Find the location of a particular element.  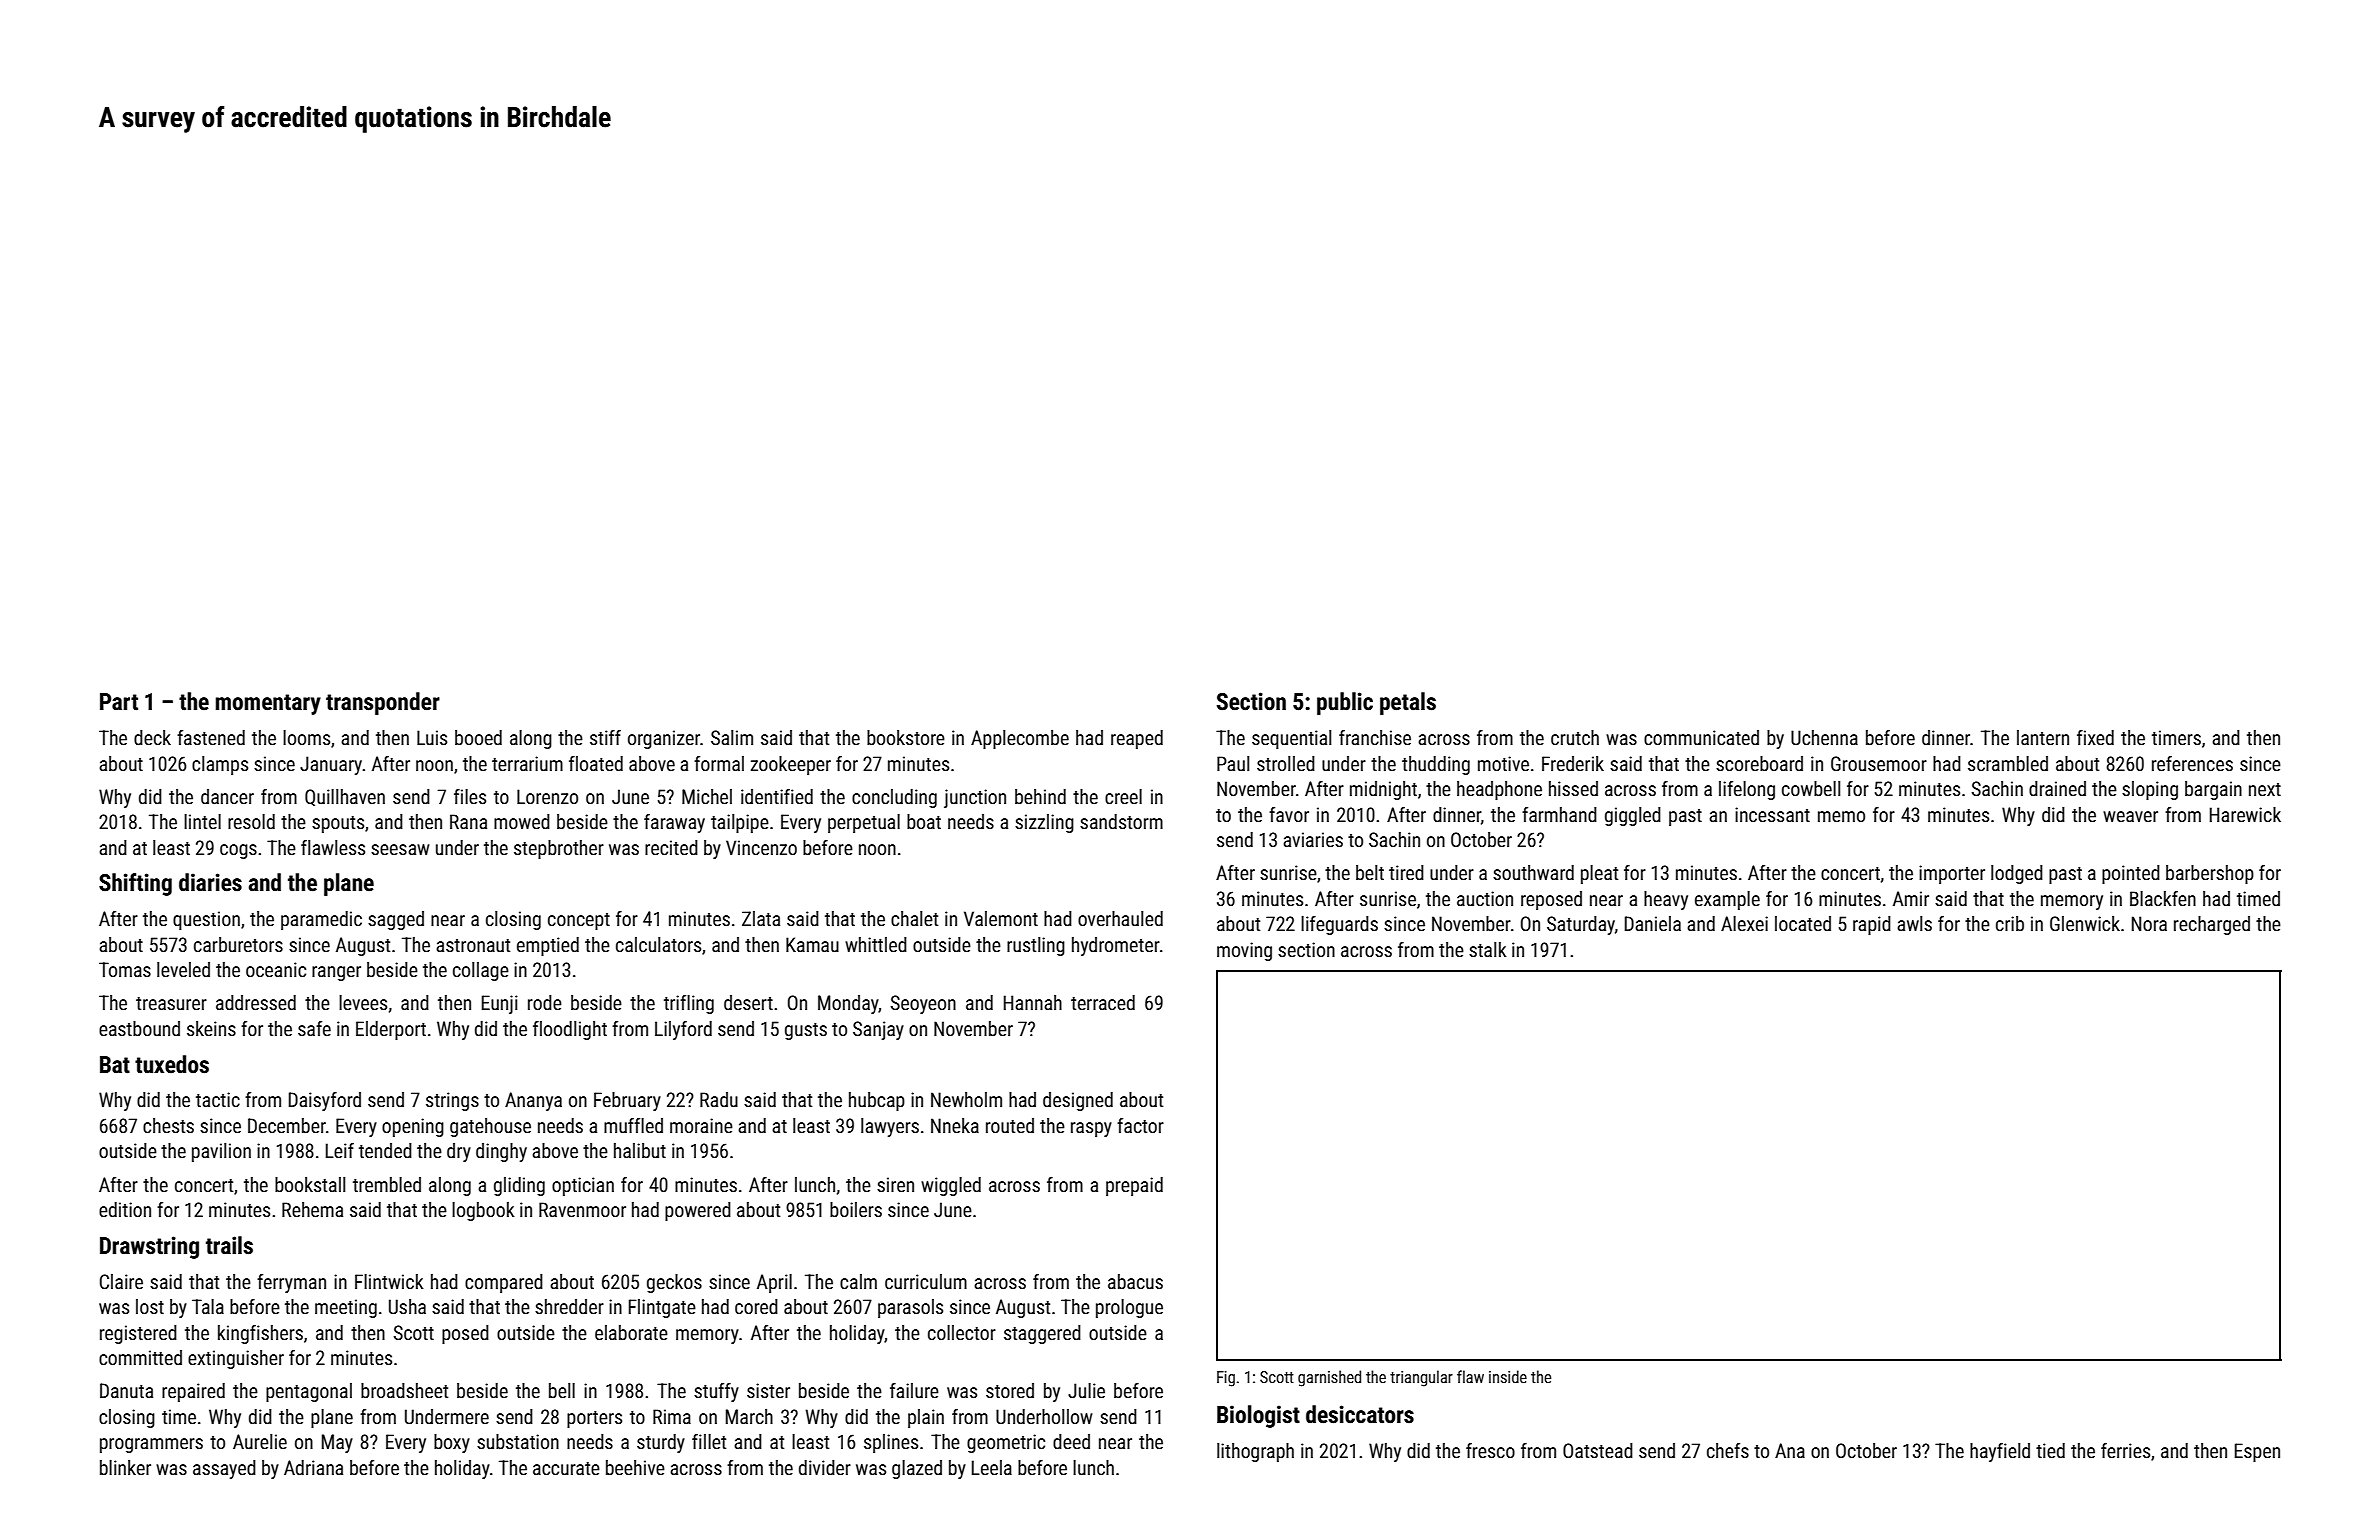

next is located at coordinates (2265, 789).
